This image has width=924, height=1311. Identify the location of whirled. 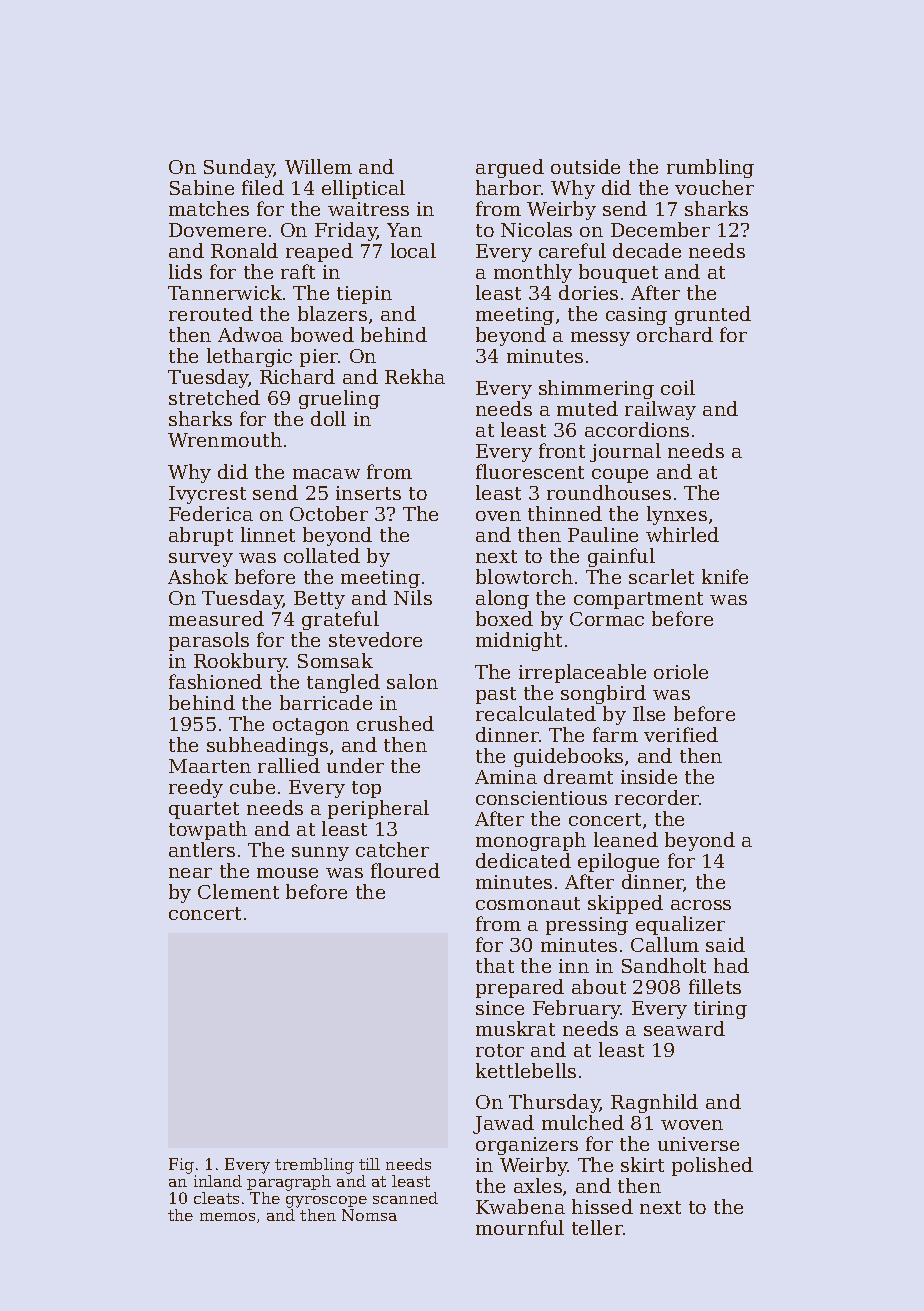
(682, 534).
